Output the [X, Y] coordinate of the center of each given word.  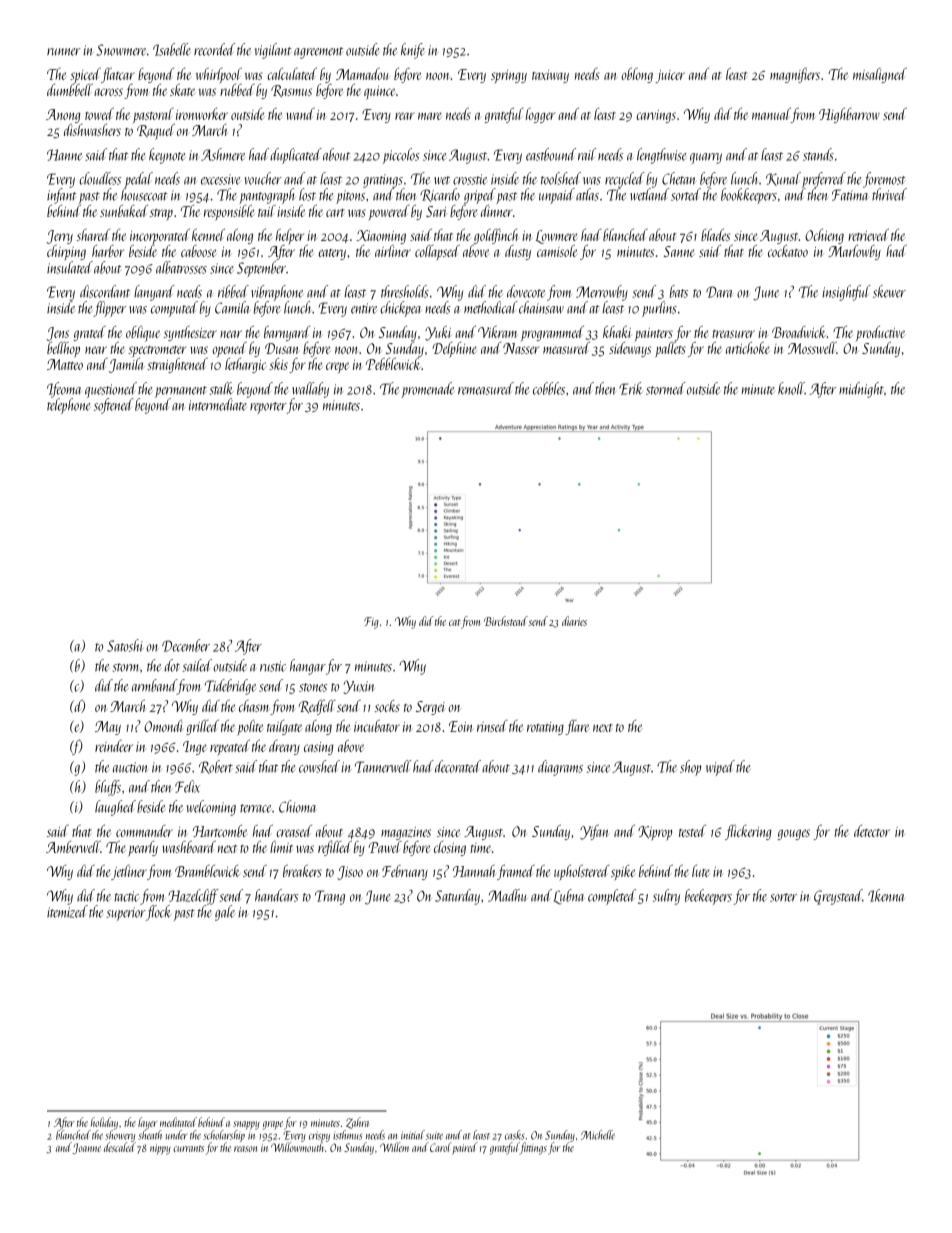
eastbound [551, 154]
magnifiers [795, 75]
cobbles [549, 388]
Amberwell [73, 847]
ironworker [202, 114]
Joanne [86, 1148]
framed [516, 872]
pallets [670, 349]
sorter [783, 897]
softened [114, 406]
